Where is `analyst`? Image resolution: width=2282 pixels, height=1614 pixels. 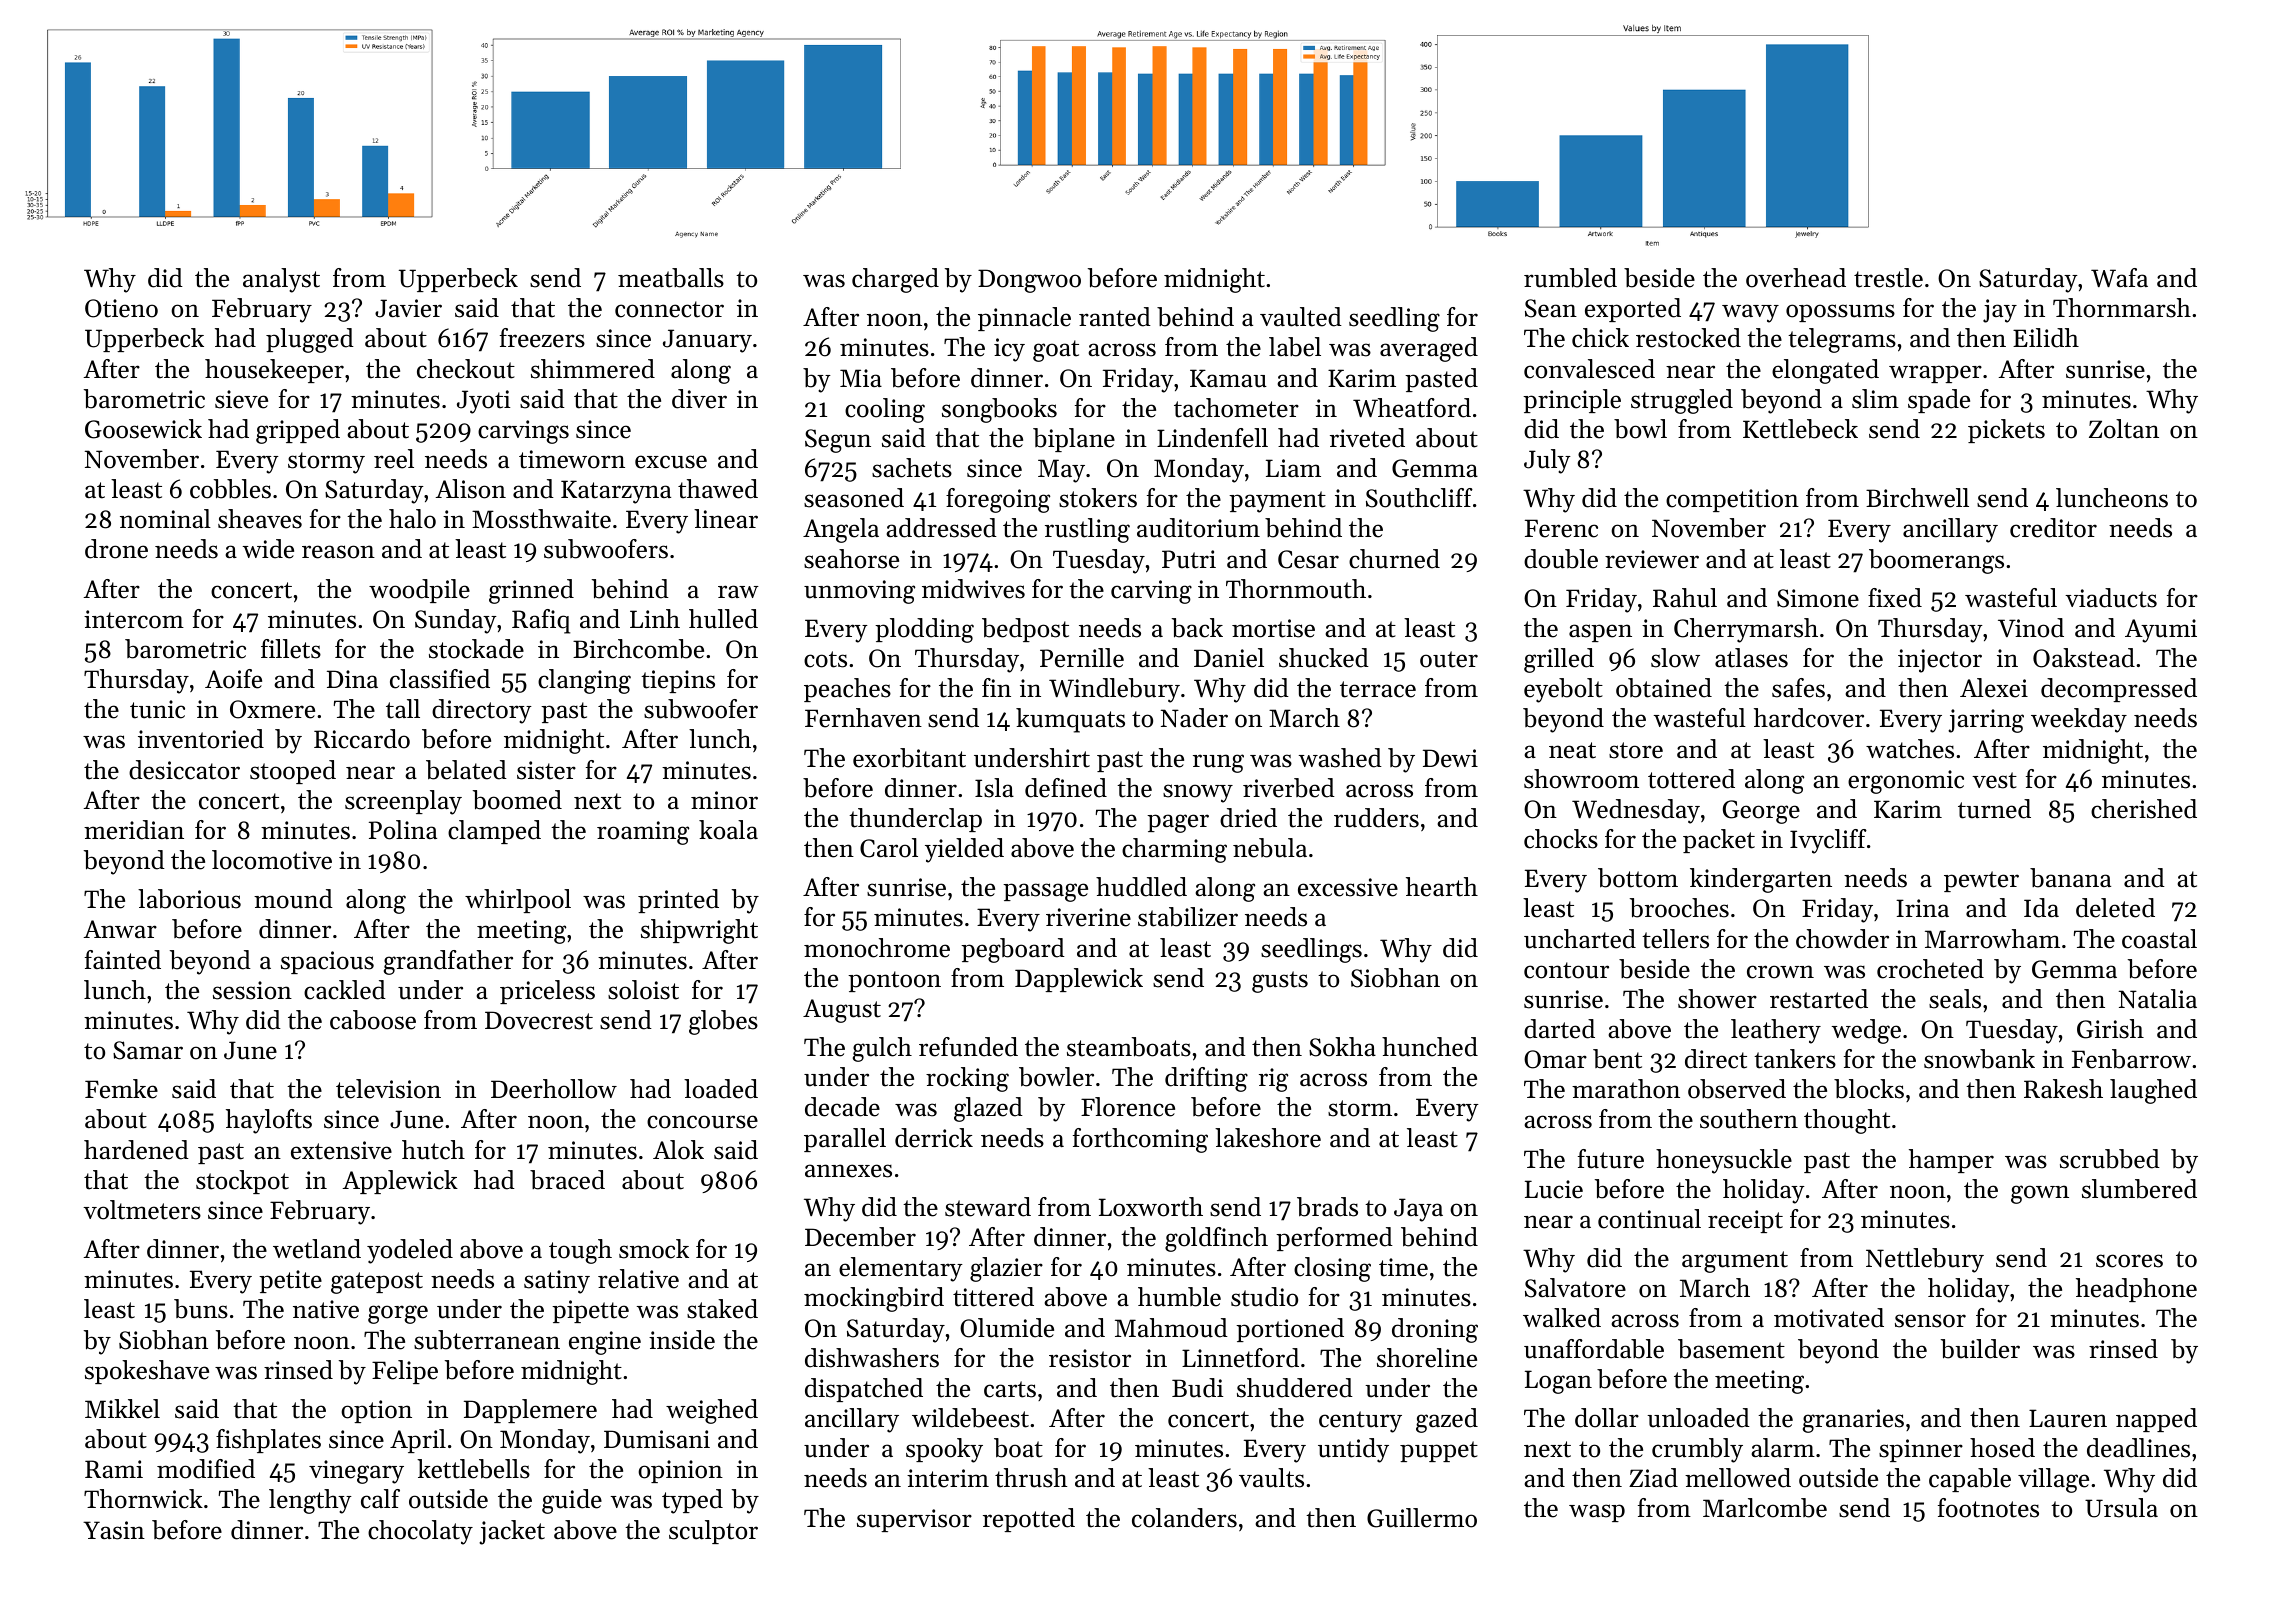
analyst is located at coordinates (281, 280).
